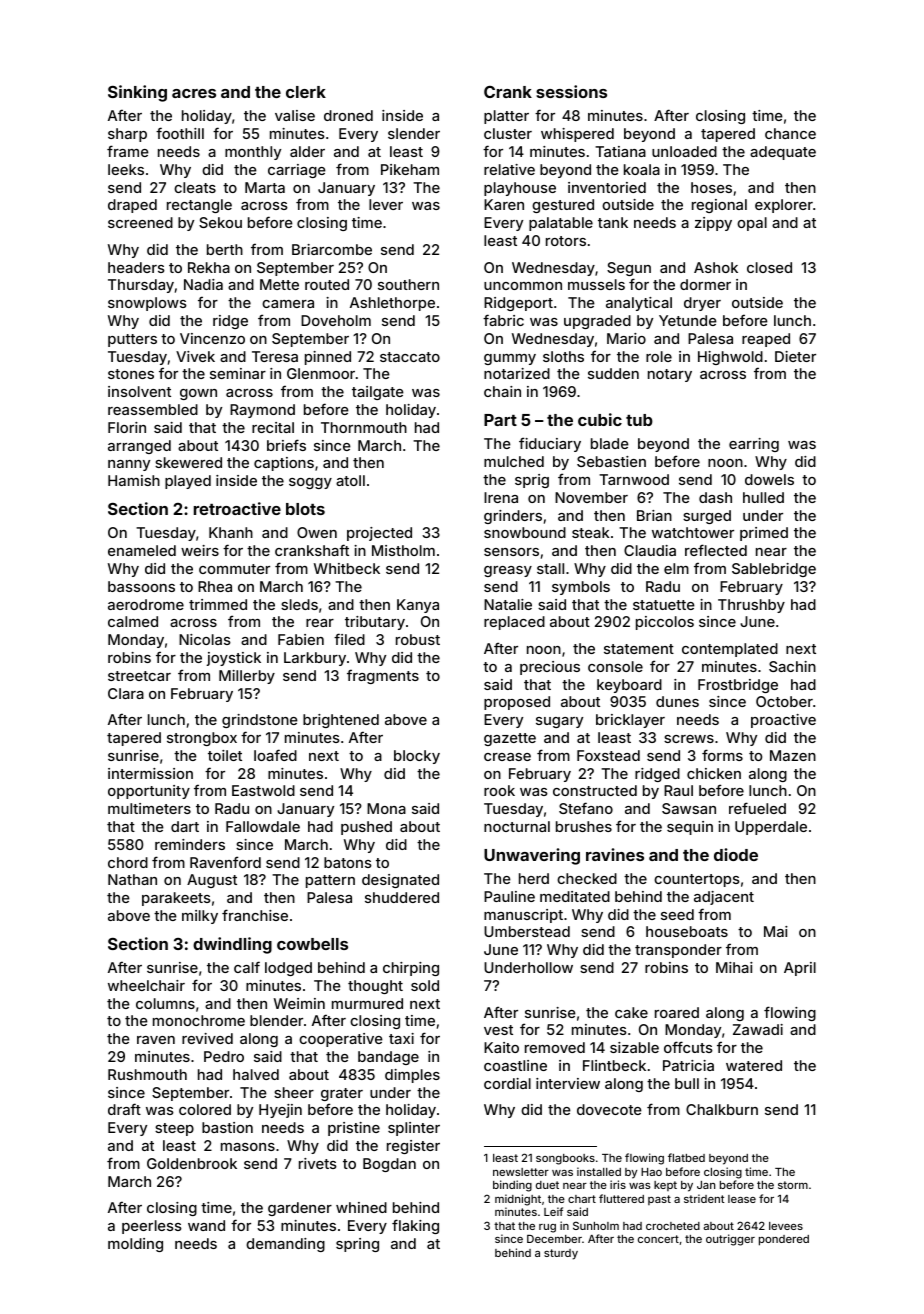  What do you see at coordinates (724, 898) in the image?
I see `adjacent` at bounding box center [724, 898].
